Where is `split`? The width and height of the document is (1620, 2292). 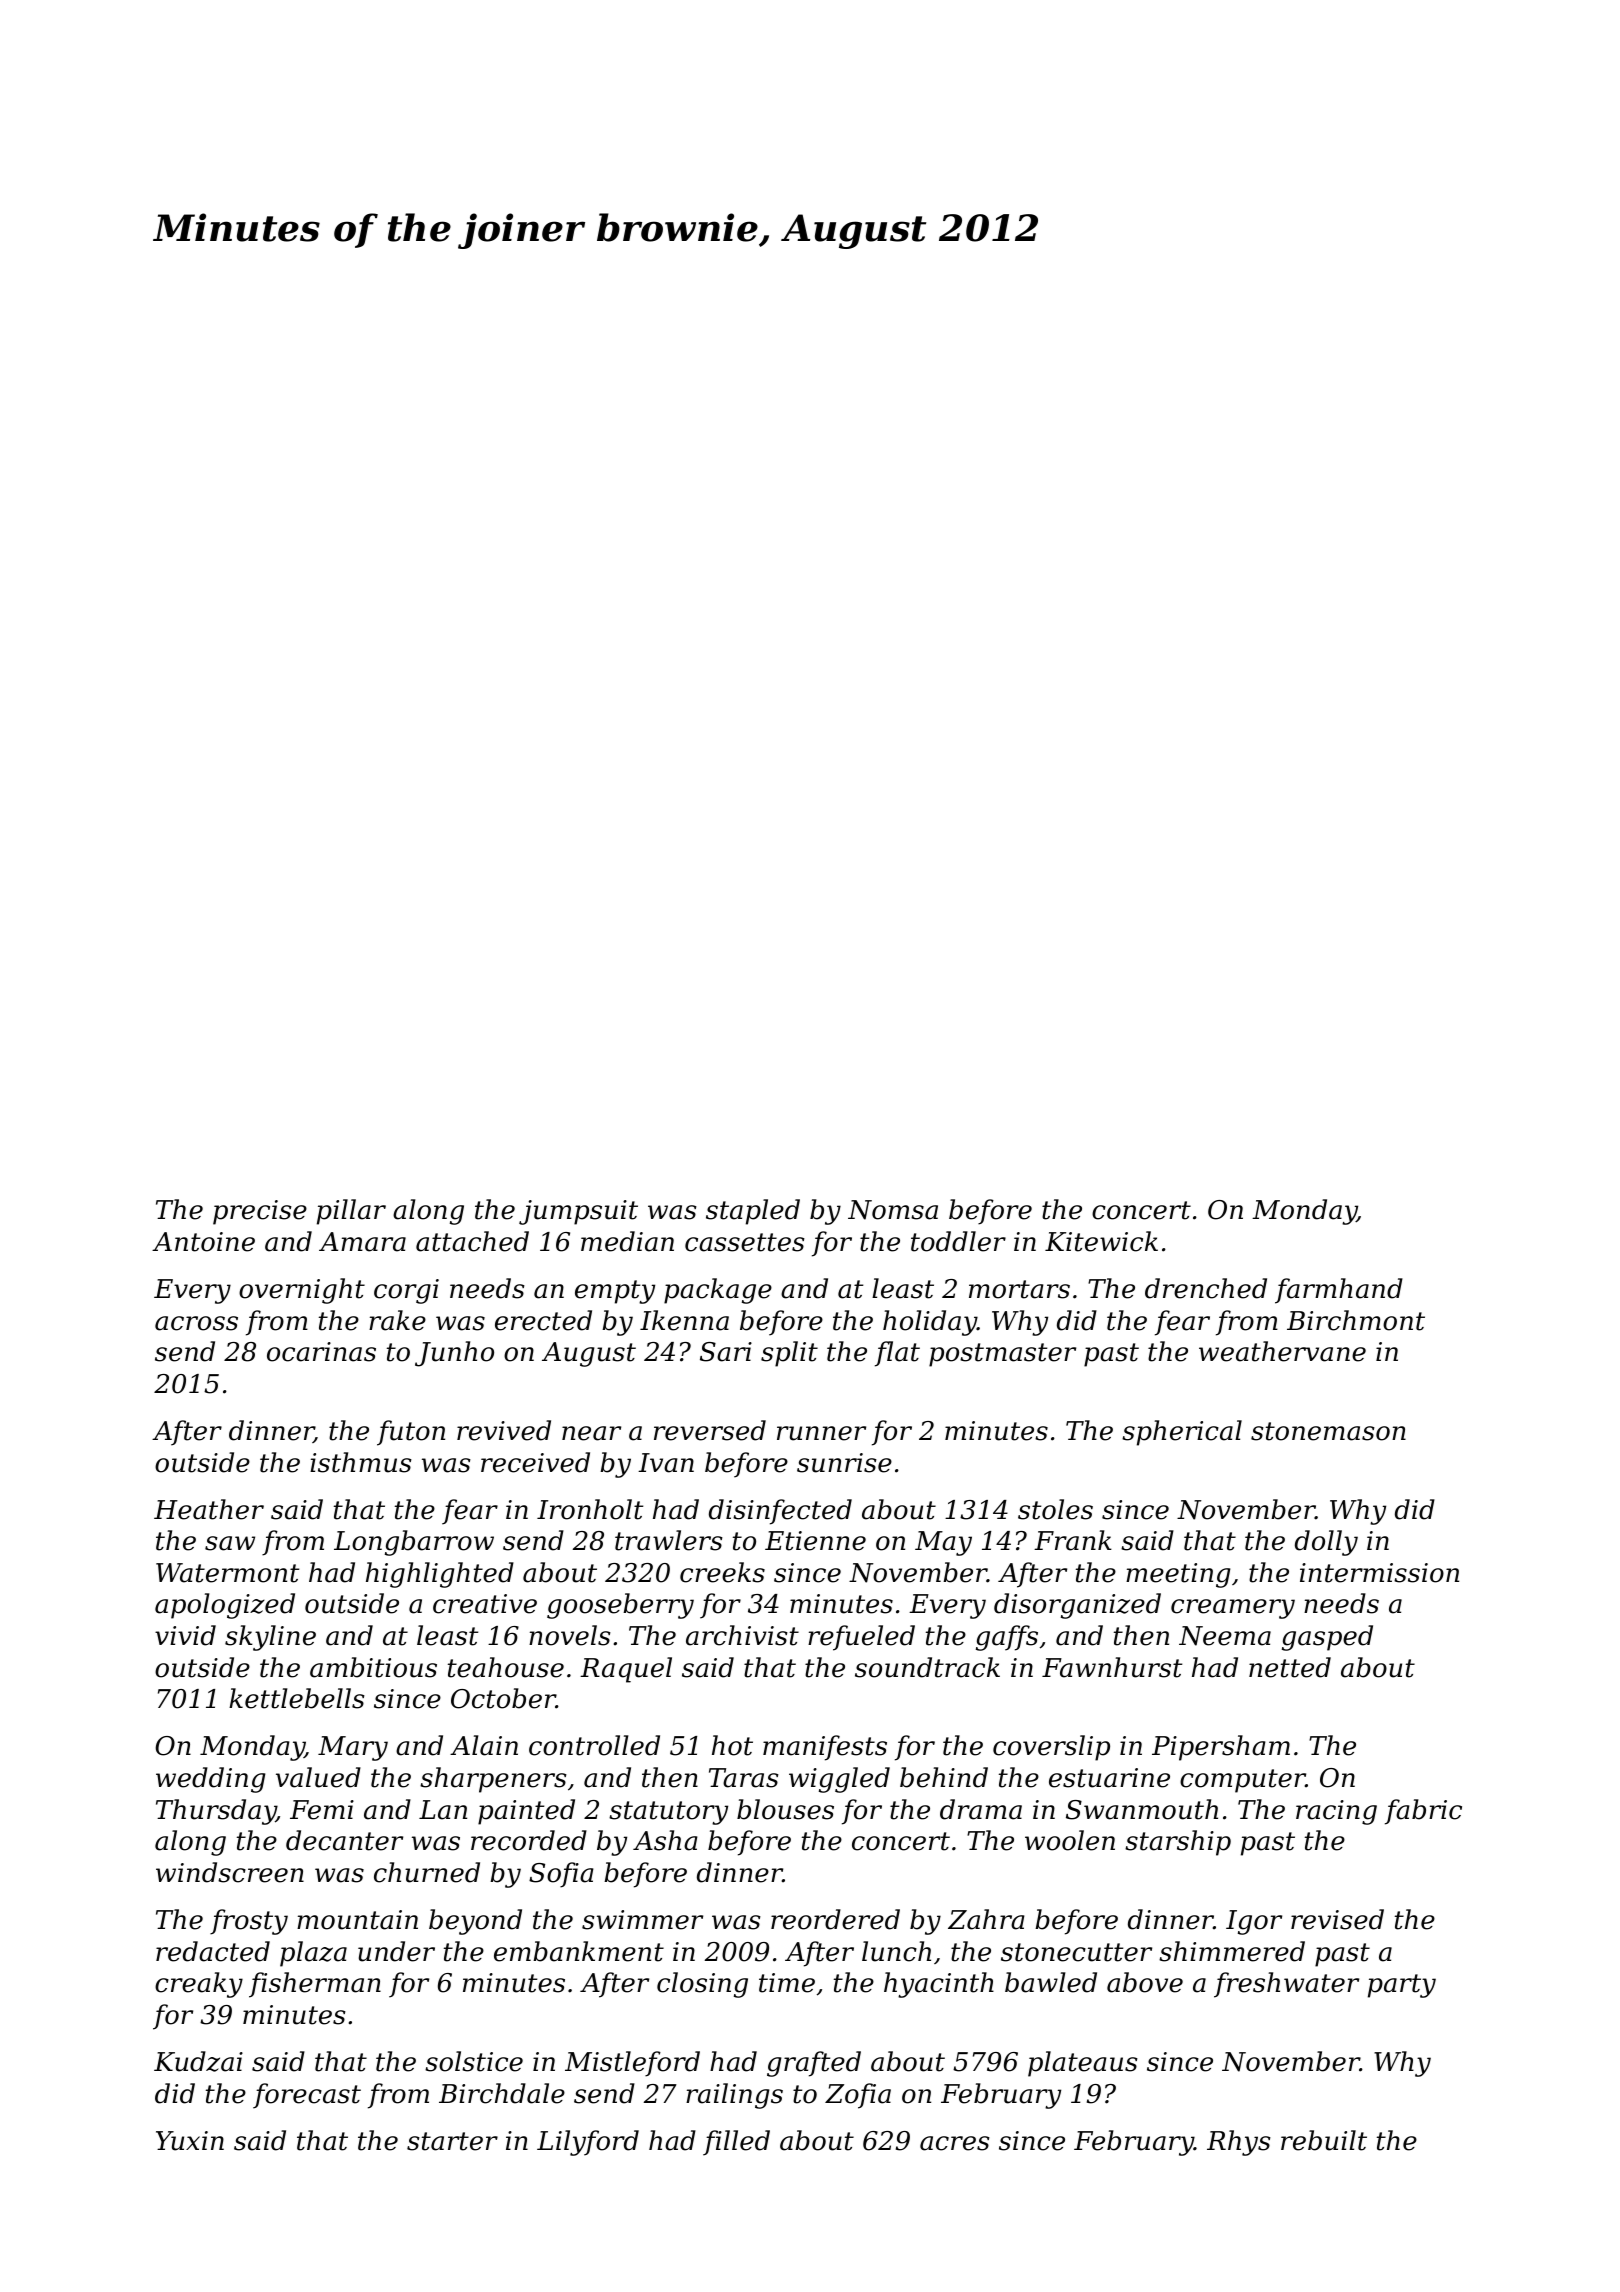 split is located at coordinates (789, 1354).
